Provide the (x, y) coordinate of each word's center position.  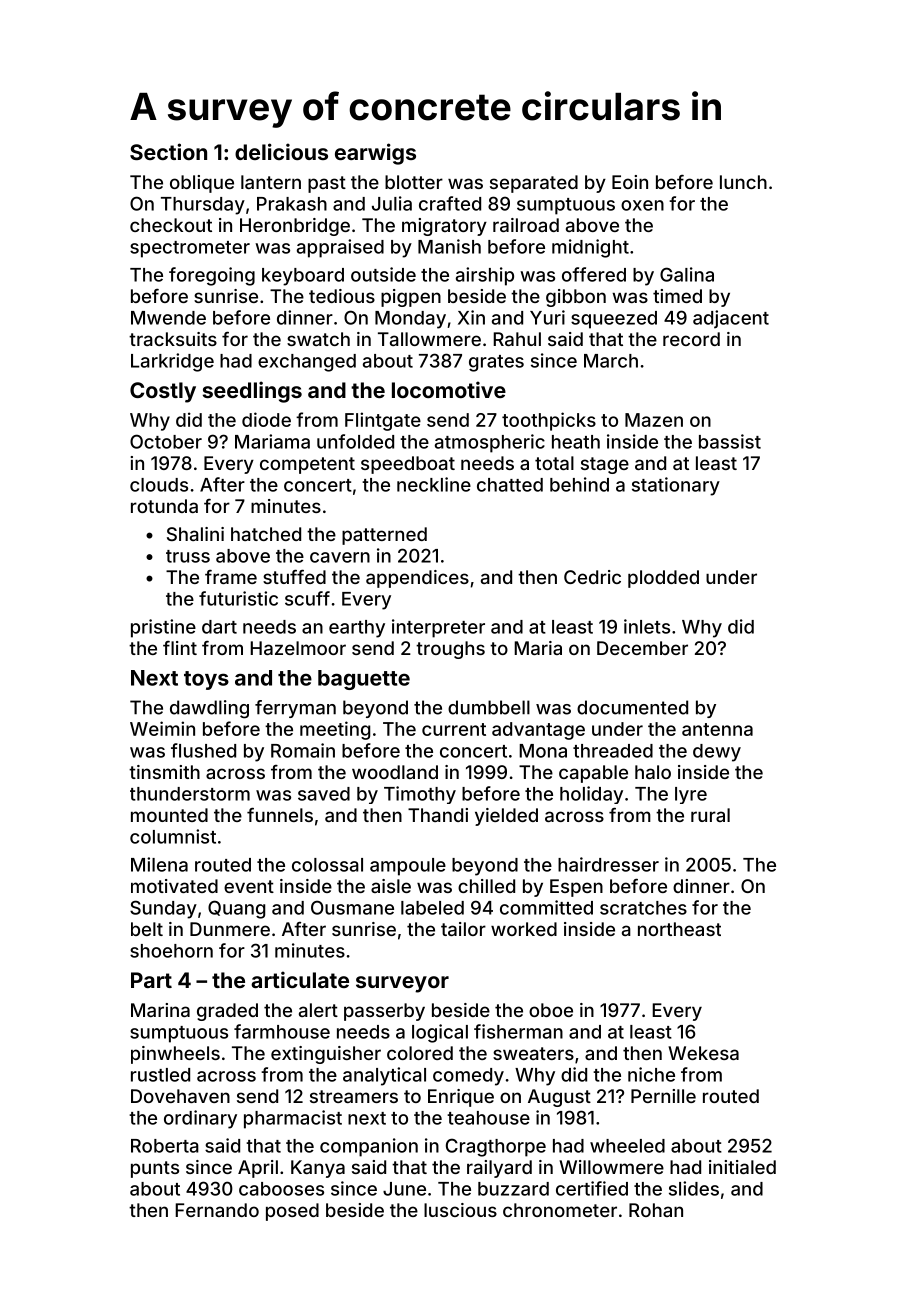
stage (605, 465)
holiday (591, 795)
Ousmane (352, 907)
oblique (202, 184)
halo (653, 772)
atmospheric (490, 443)
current (454, 729)
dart (219, 627)
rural (710, 815)
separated (534, 184)
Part (151, 980)
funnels (280, 814)
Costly (163, 392)
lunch (743, 182)
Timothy (420, 795)
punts (155, 1169)
